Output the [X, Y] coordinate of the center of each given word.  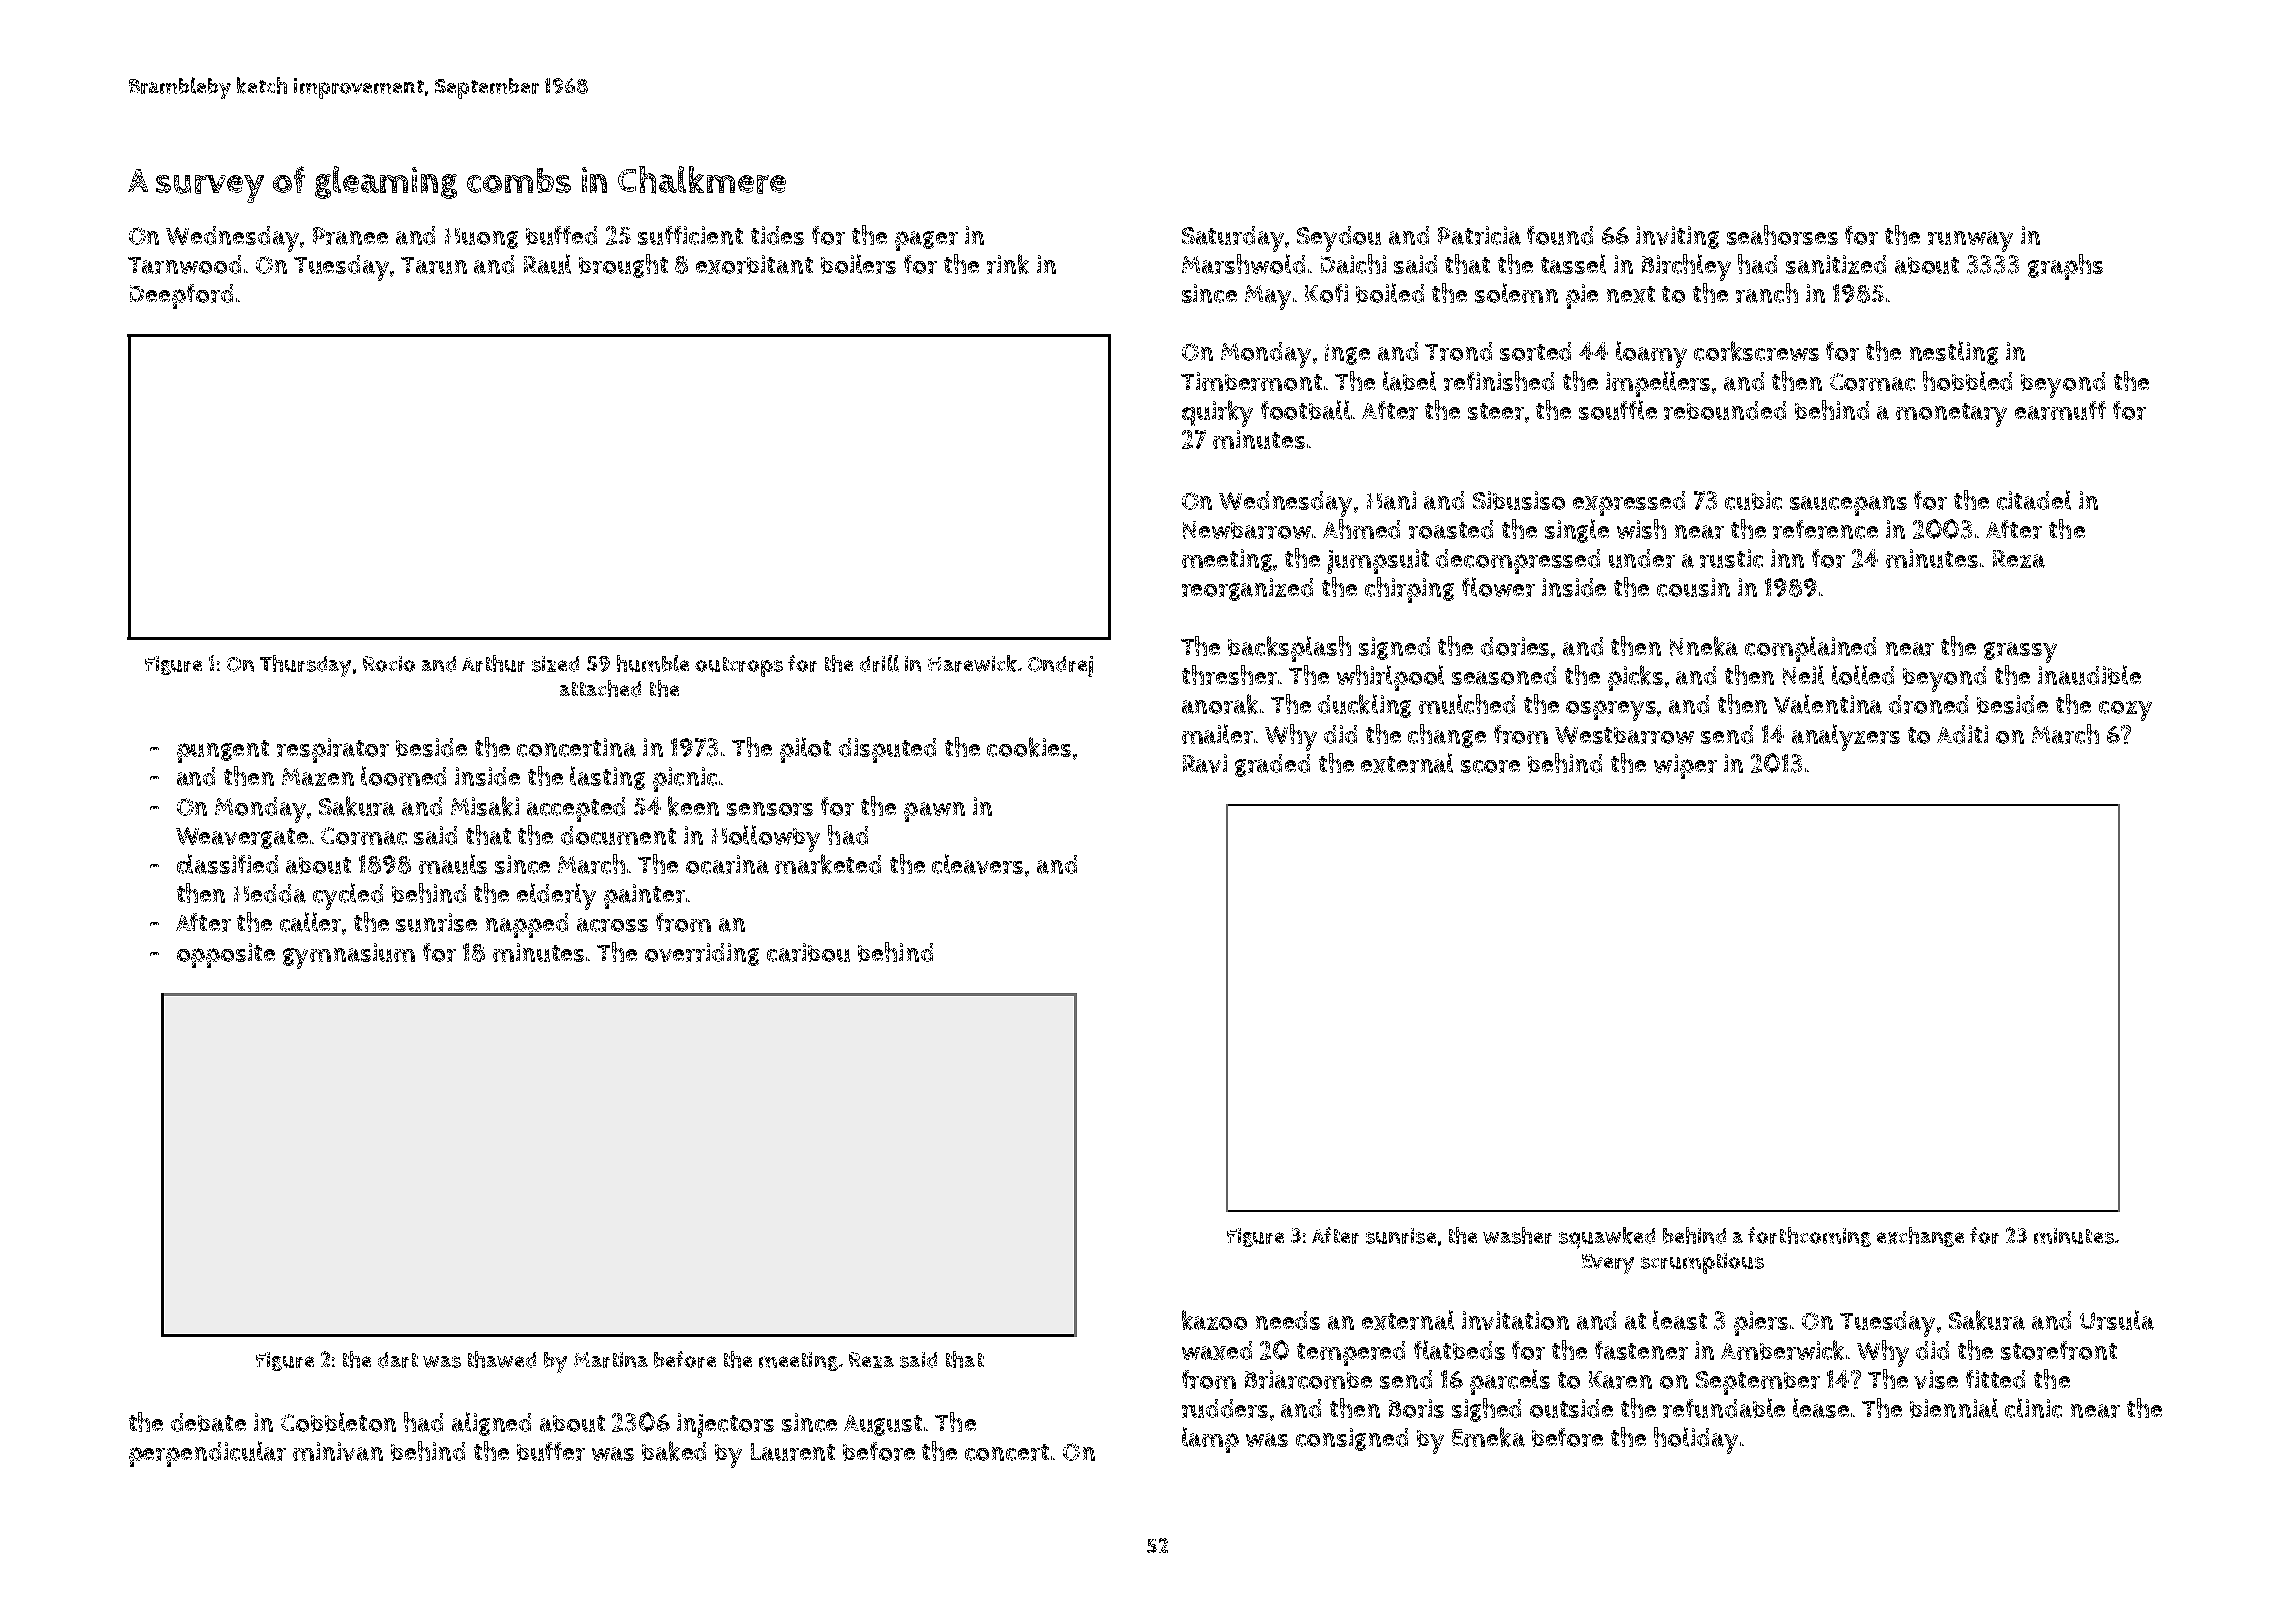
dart [398, 1360]
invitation [1515, 1320]
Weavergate [242, 838]
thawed [502, 1359]
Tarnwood [184, 264]
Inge [1347, 354]
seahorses [1782, 235]
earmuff [2060, 410]
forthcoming [1809, 1237]
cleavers [977, 864]
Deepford [181, 296]
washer [1517, 1235]
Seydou [1339, 239]
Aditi [1962, 734]
